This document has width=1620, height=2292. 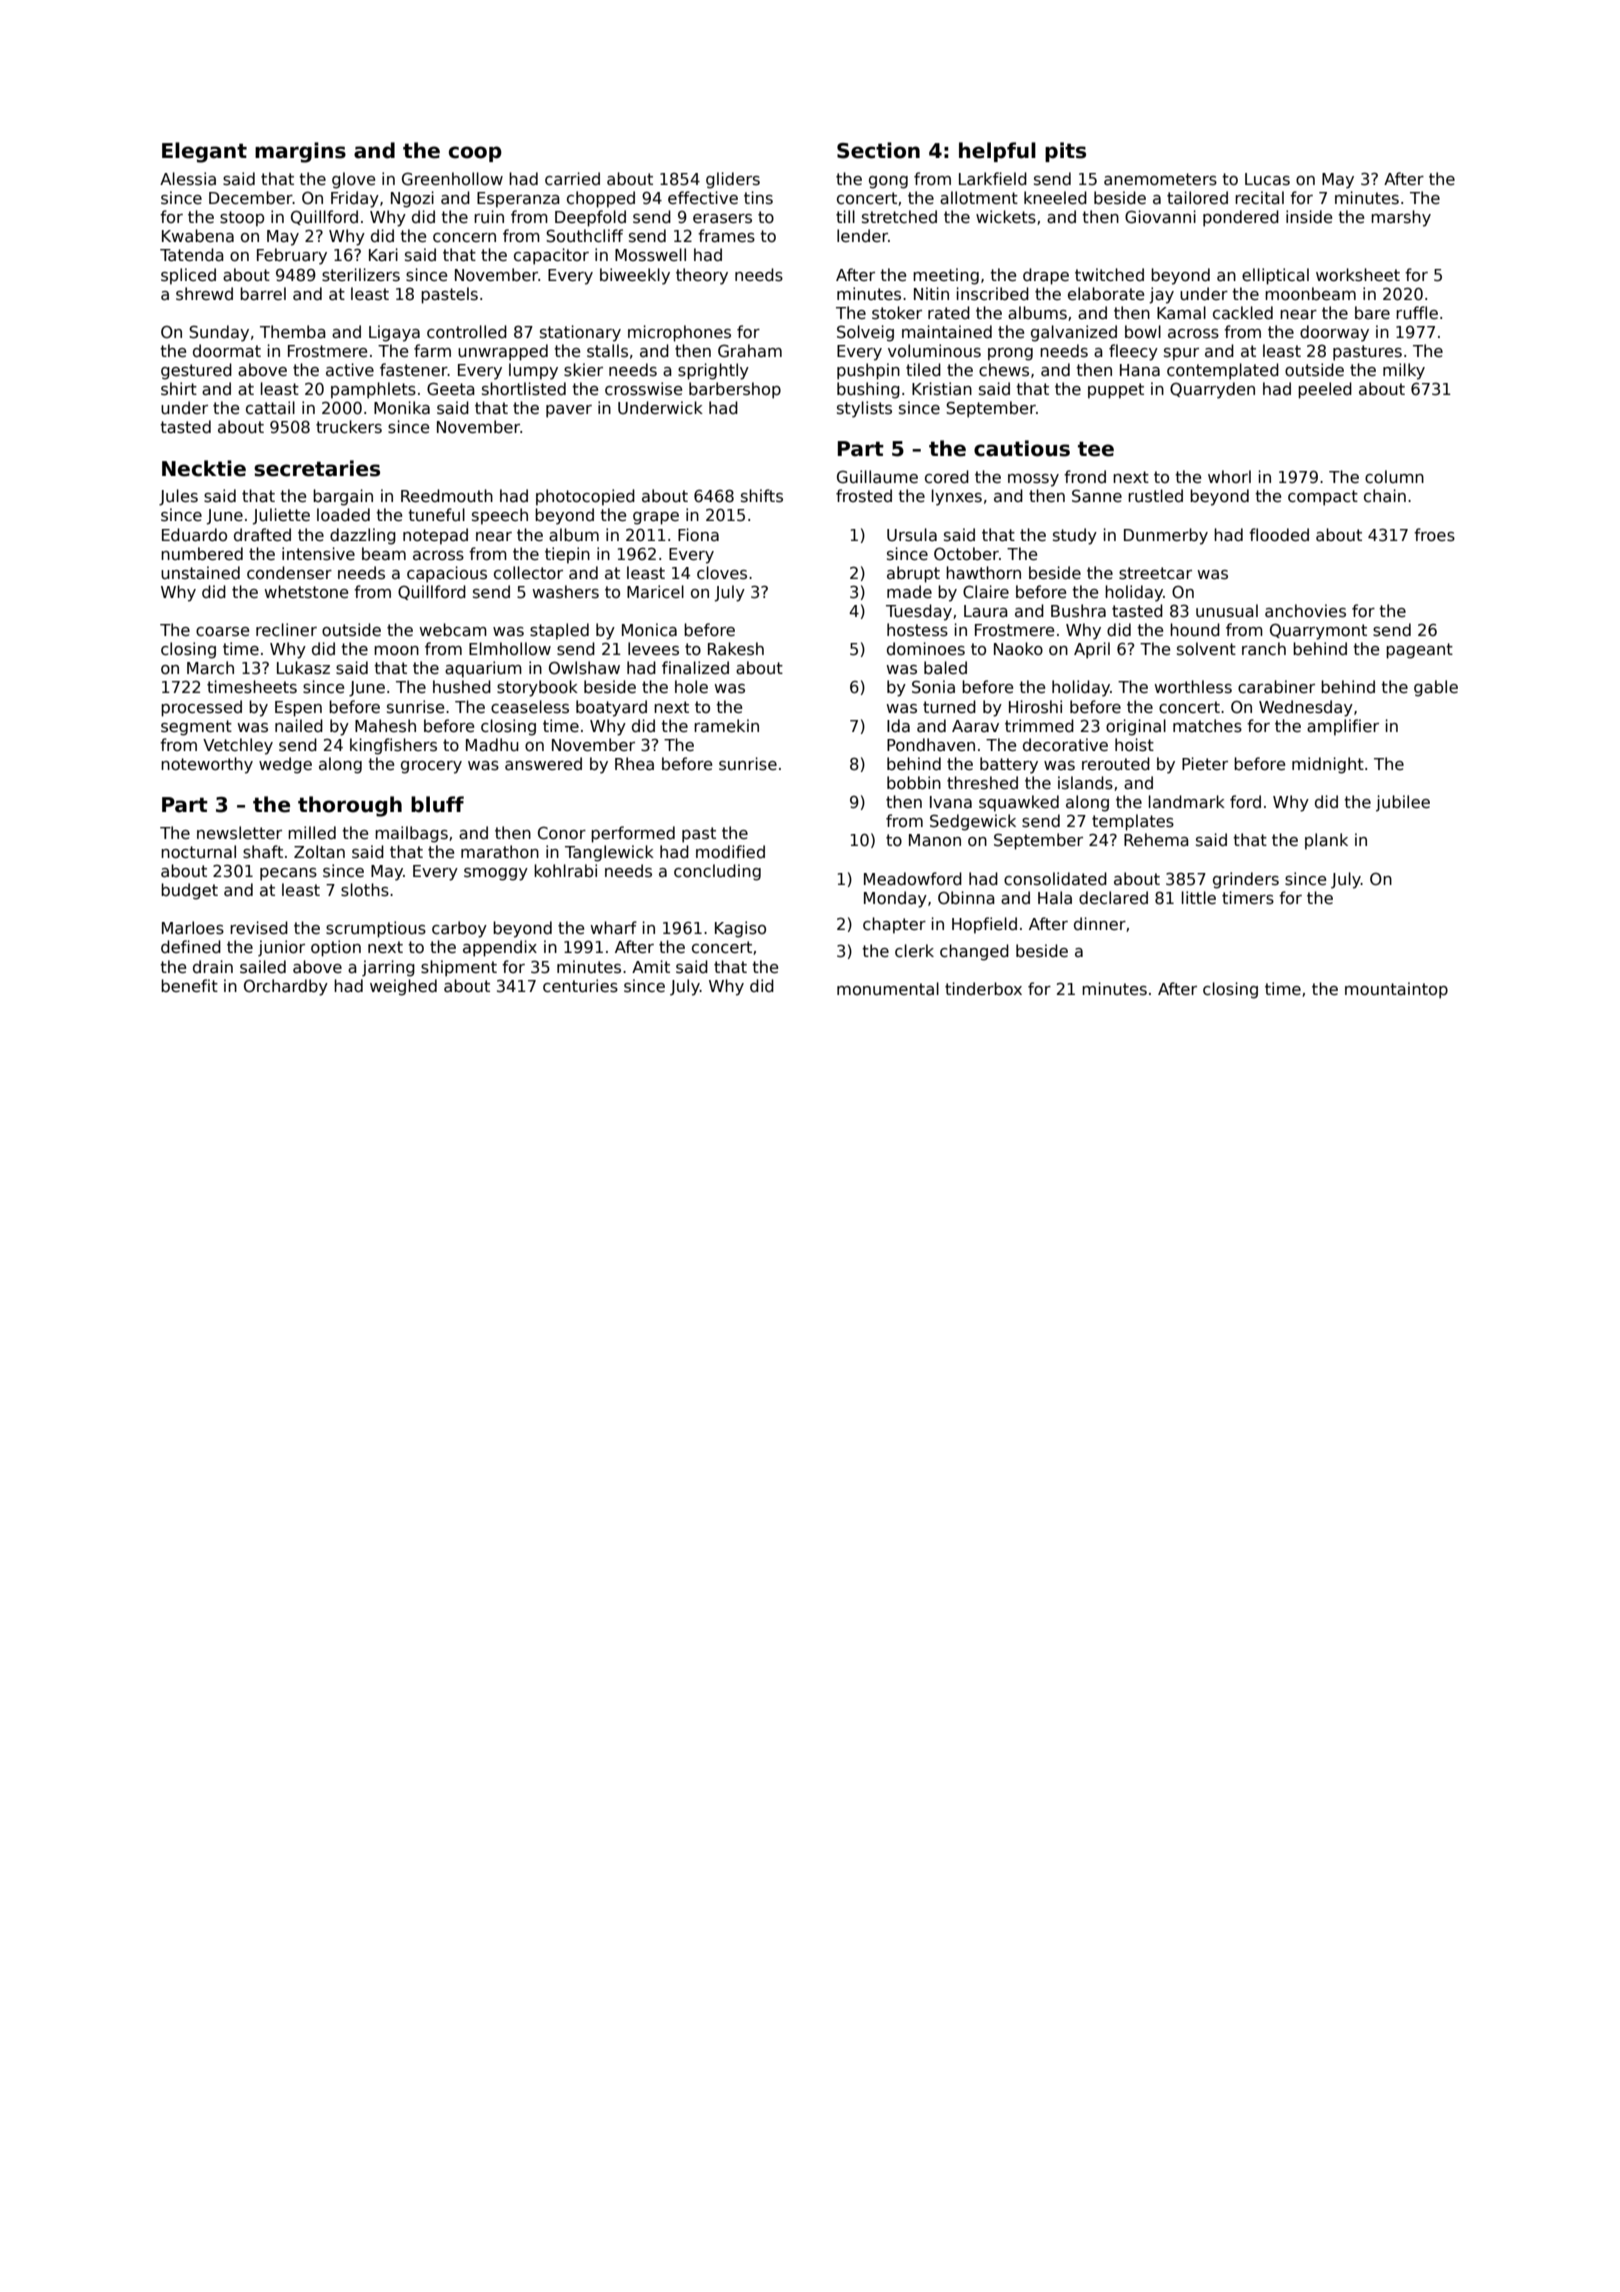 I want to click on processed, so click(x=201, y=708).
